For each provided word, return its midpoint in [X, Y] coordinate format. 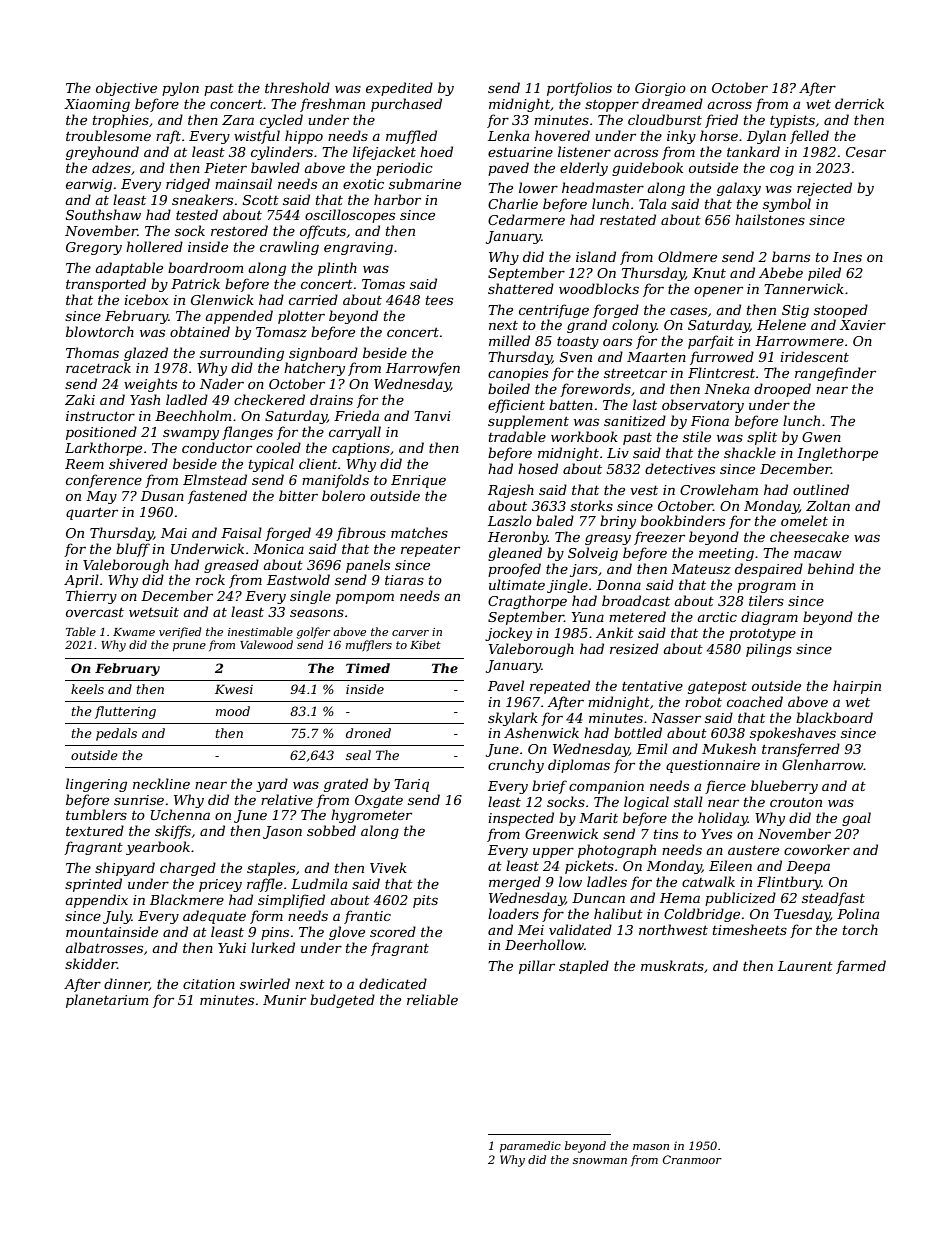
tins [666, 834]
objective [126, 89]
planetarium [107, 1001]
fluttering [125, 712]
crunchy [516, 766]
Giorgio [660, 89]
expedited [399, 89]
